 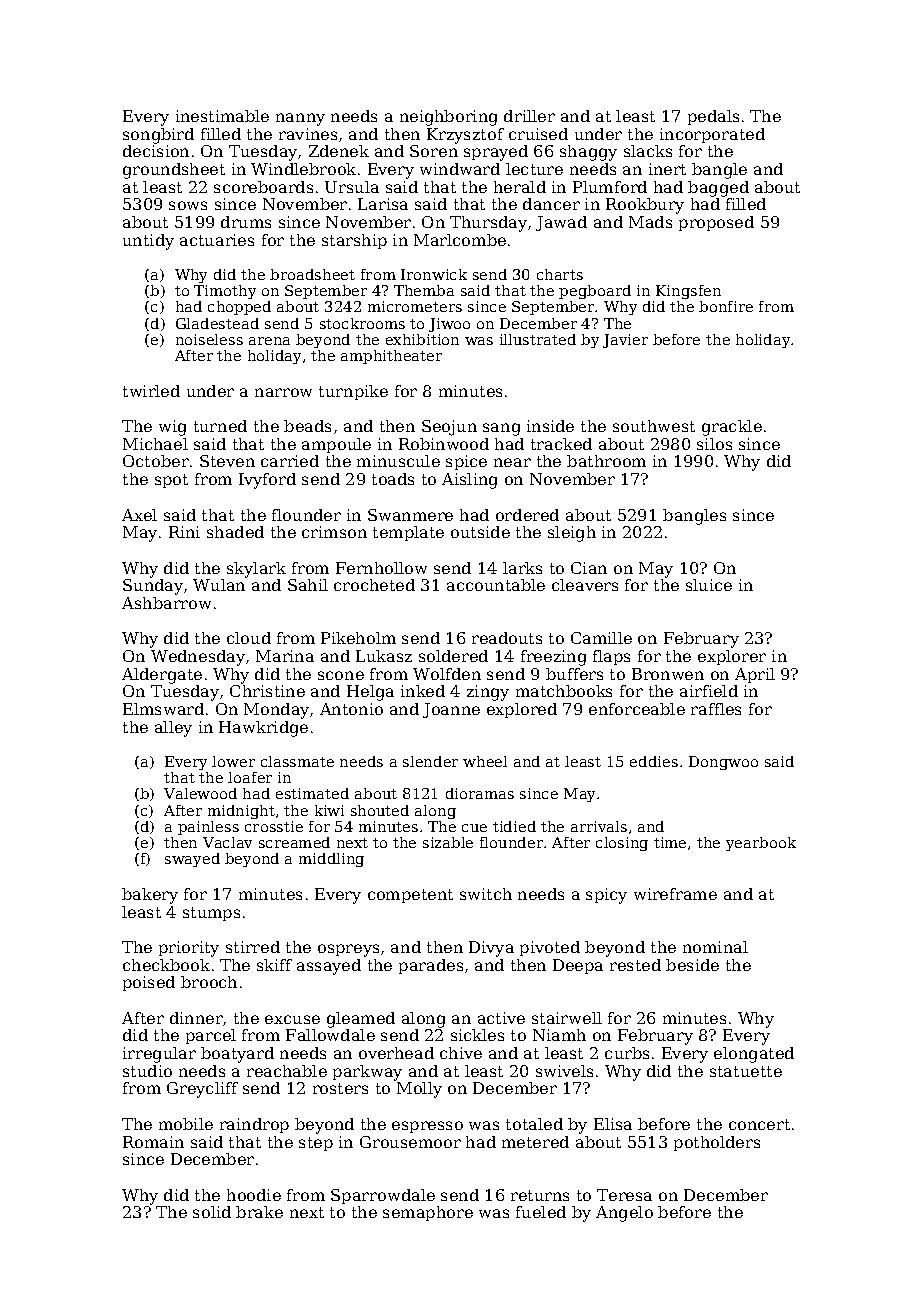 What do you see at coordinates (384, 656) in the screenshot?
I see `Lukasz` at bounding box center [384, 656].
